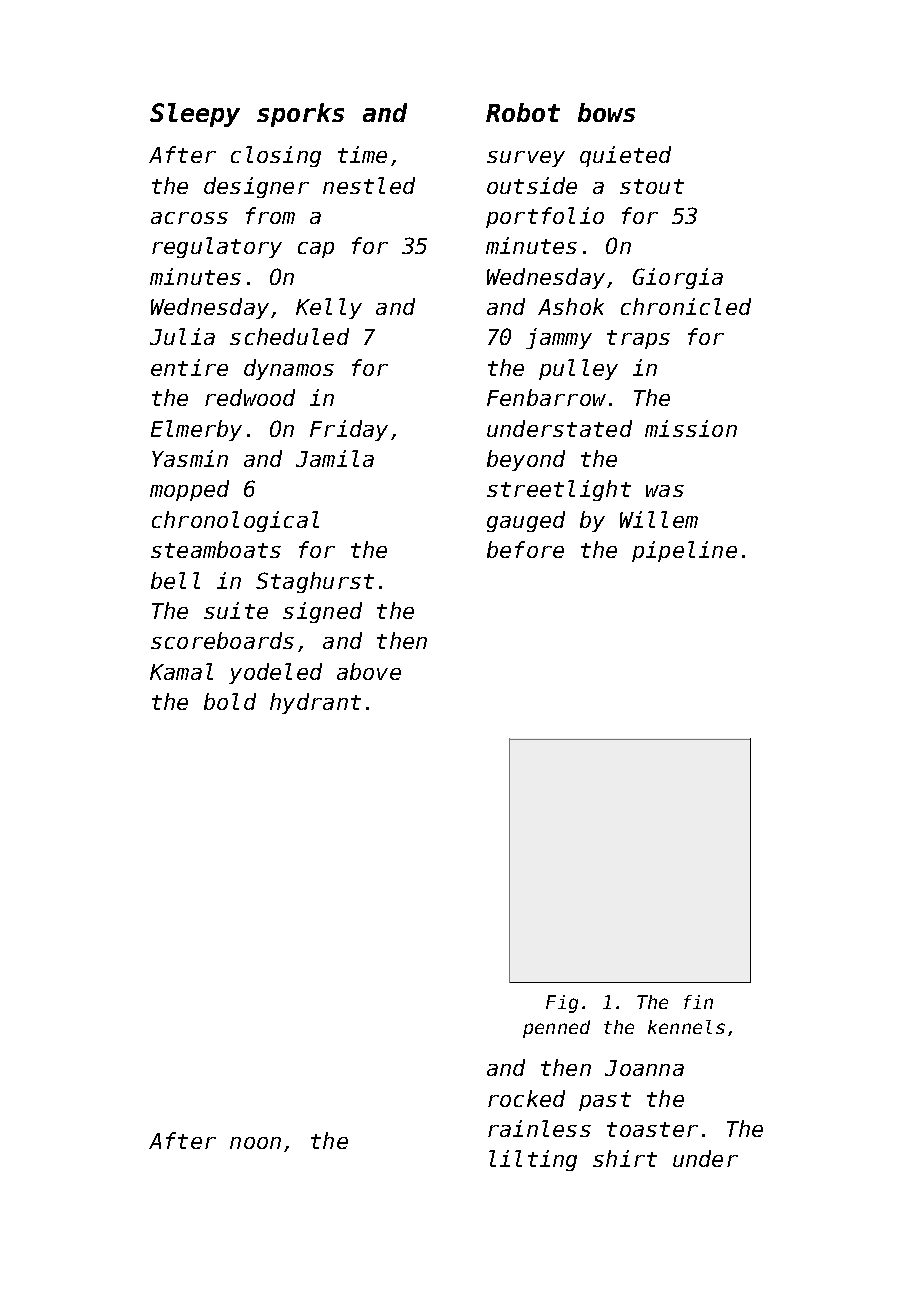 The width and height of the screenshot is (924, 1311). I want to click on cap, so click(316, 250).
